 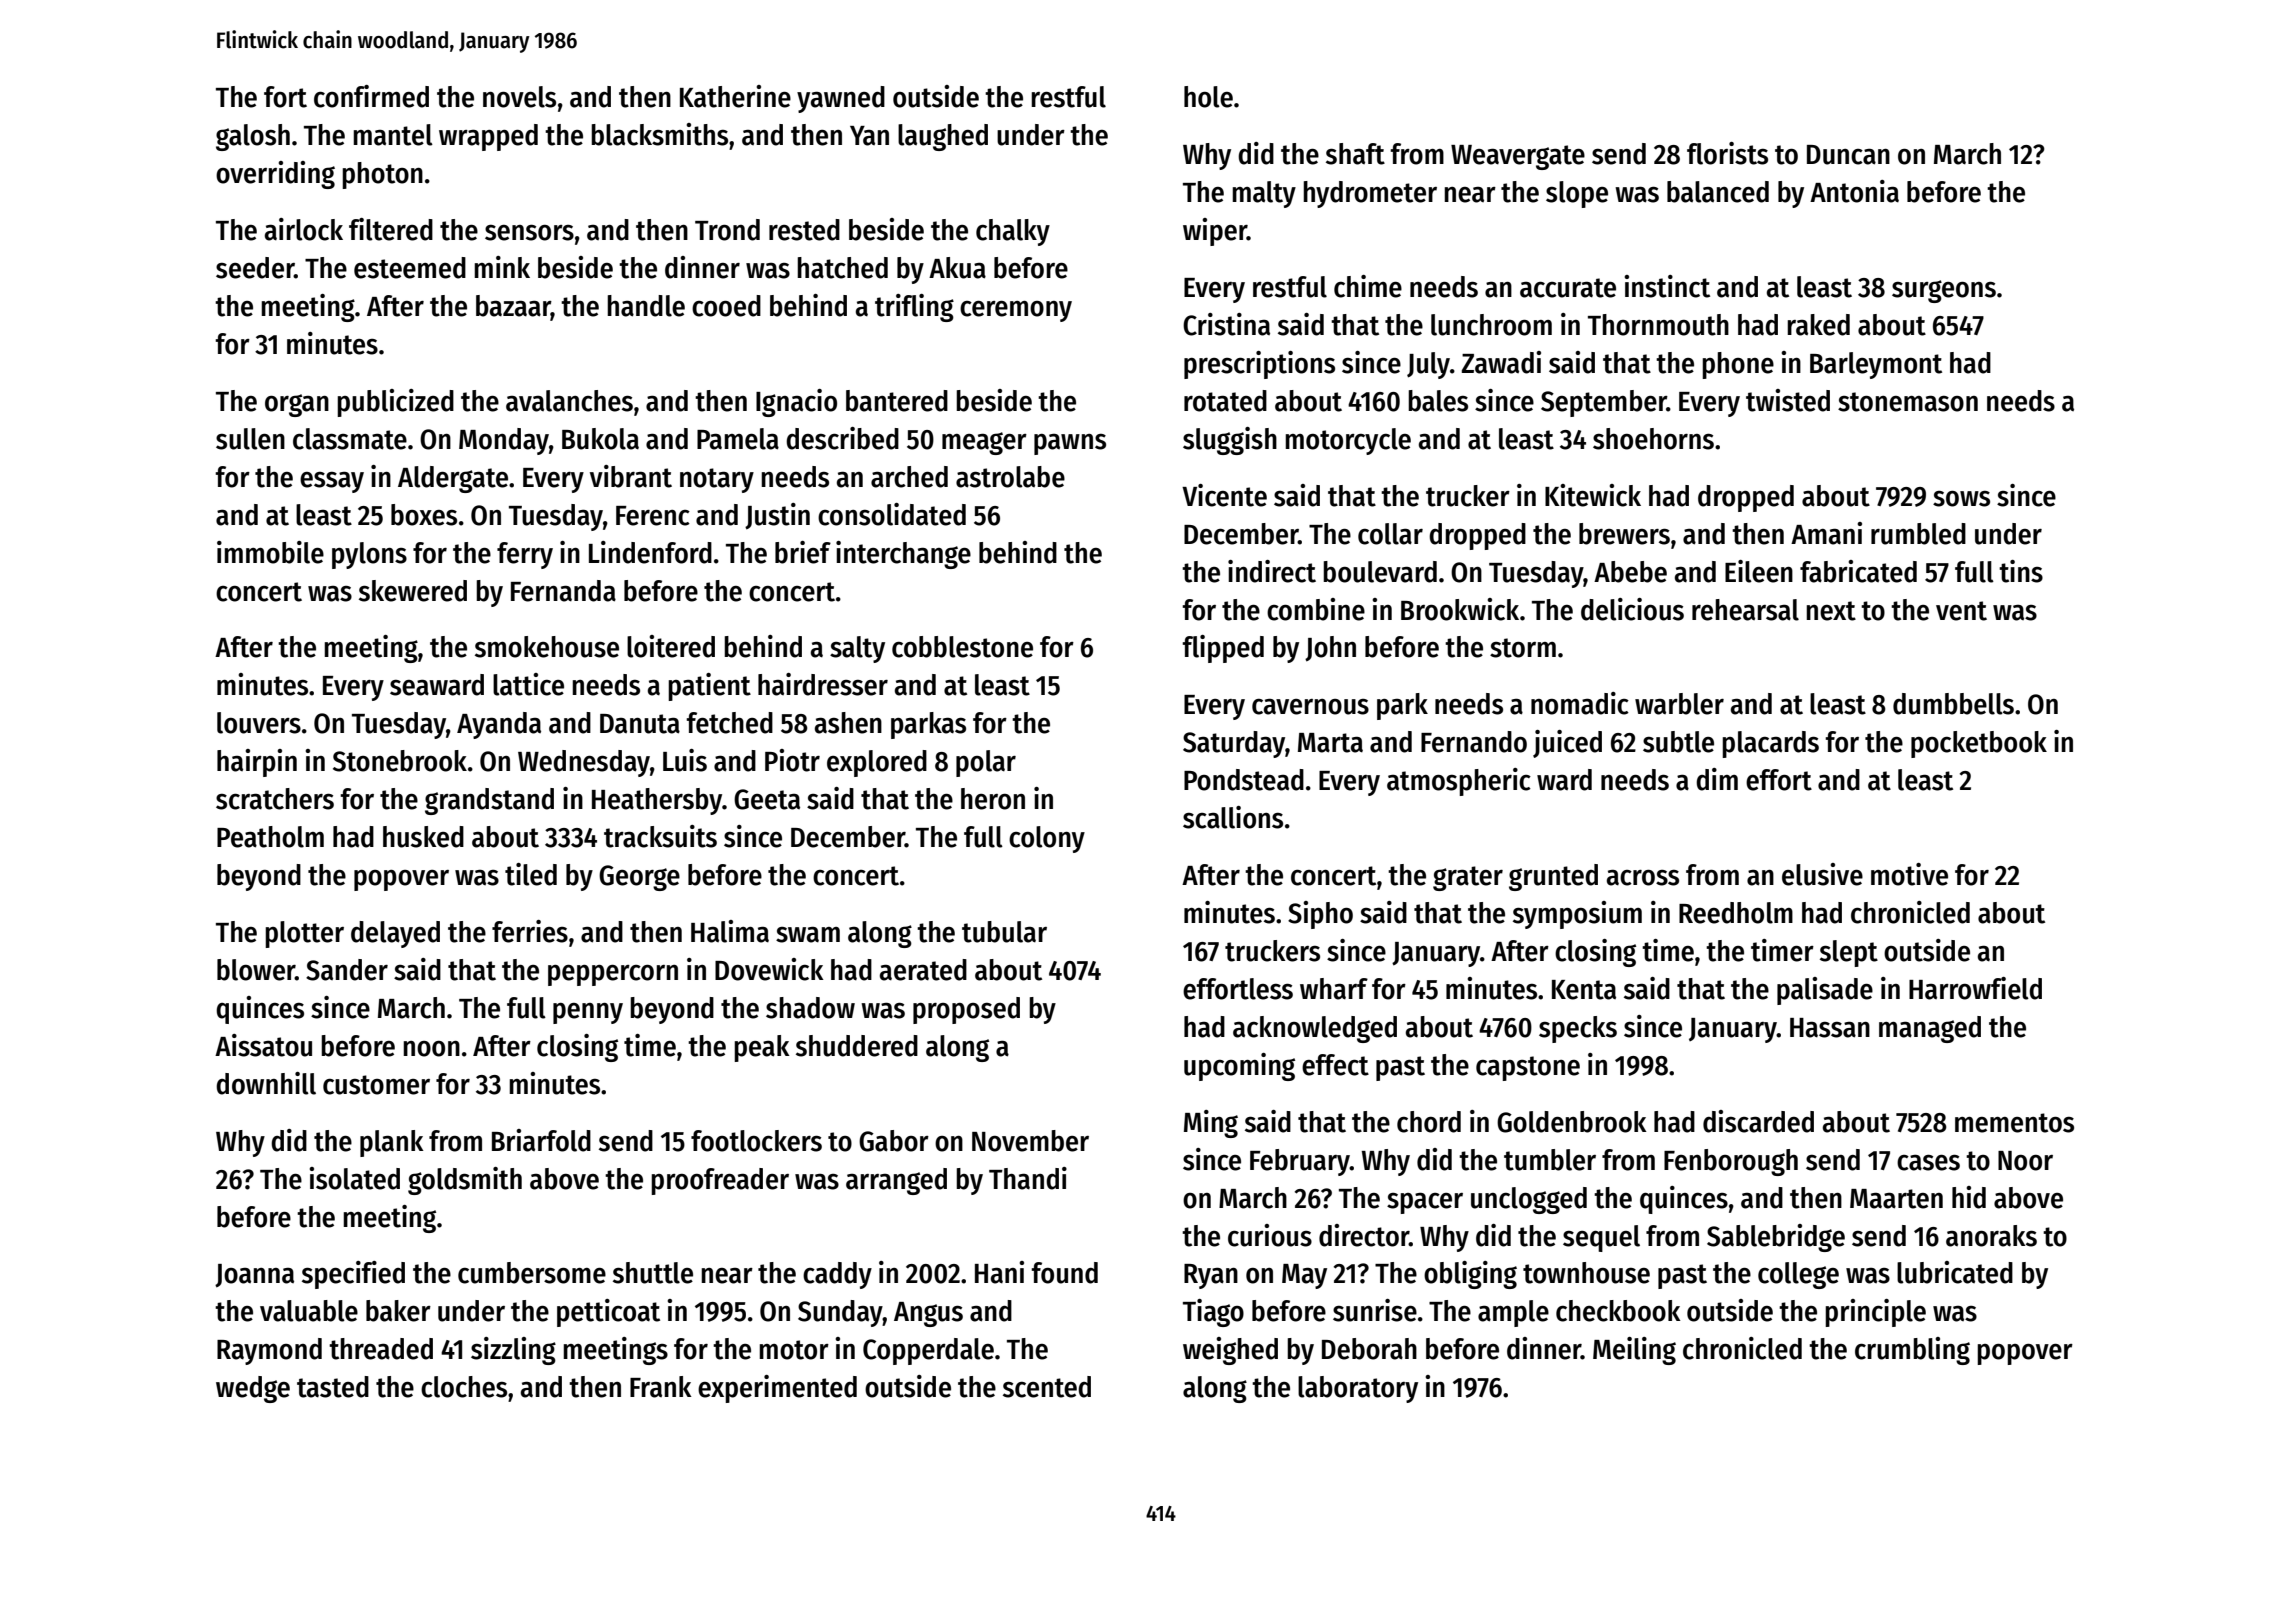 I want to click on isolated, so click(x=354, y=1178).
